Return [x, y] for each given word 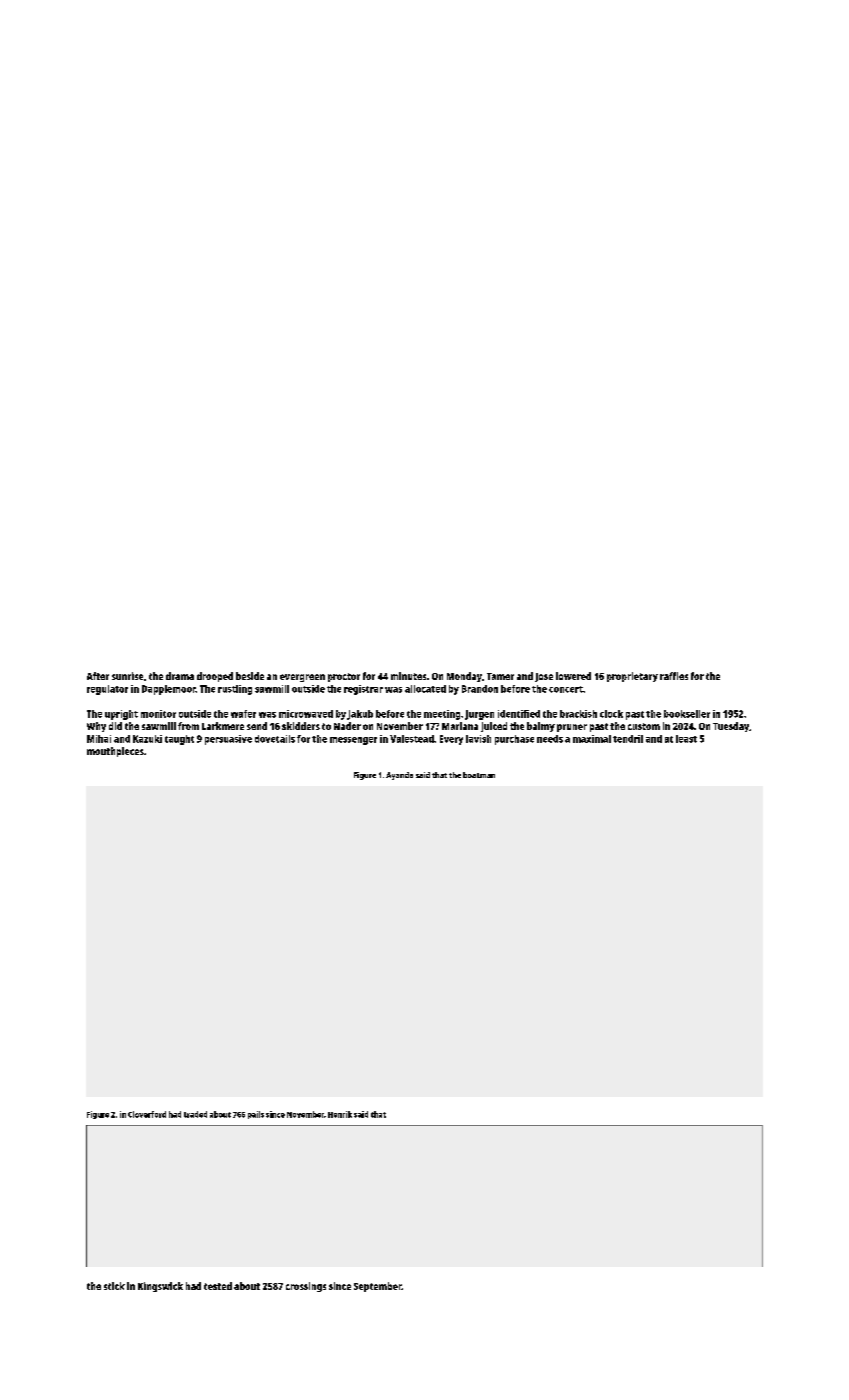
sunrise [127, 676]
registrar [363, 690]
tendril [628, 739]
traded [195, 1114]
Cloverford [147, 1114]
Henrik [340, 1114]
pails [256, 1115]
